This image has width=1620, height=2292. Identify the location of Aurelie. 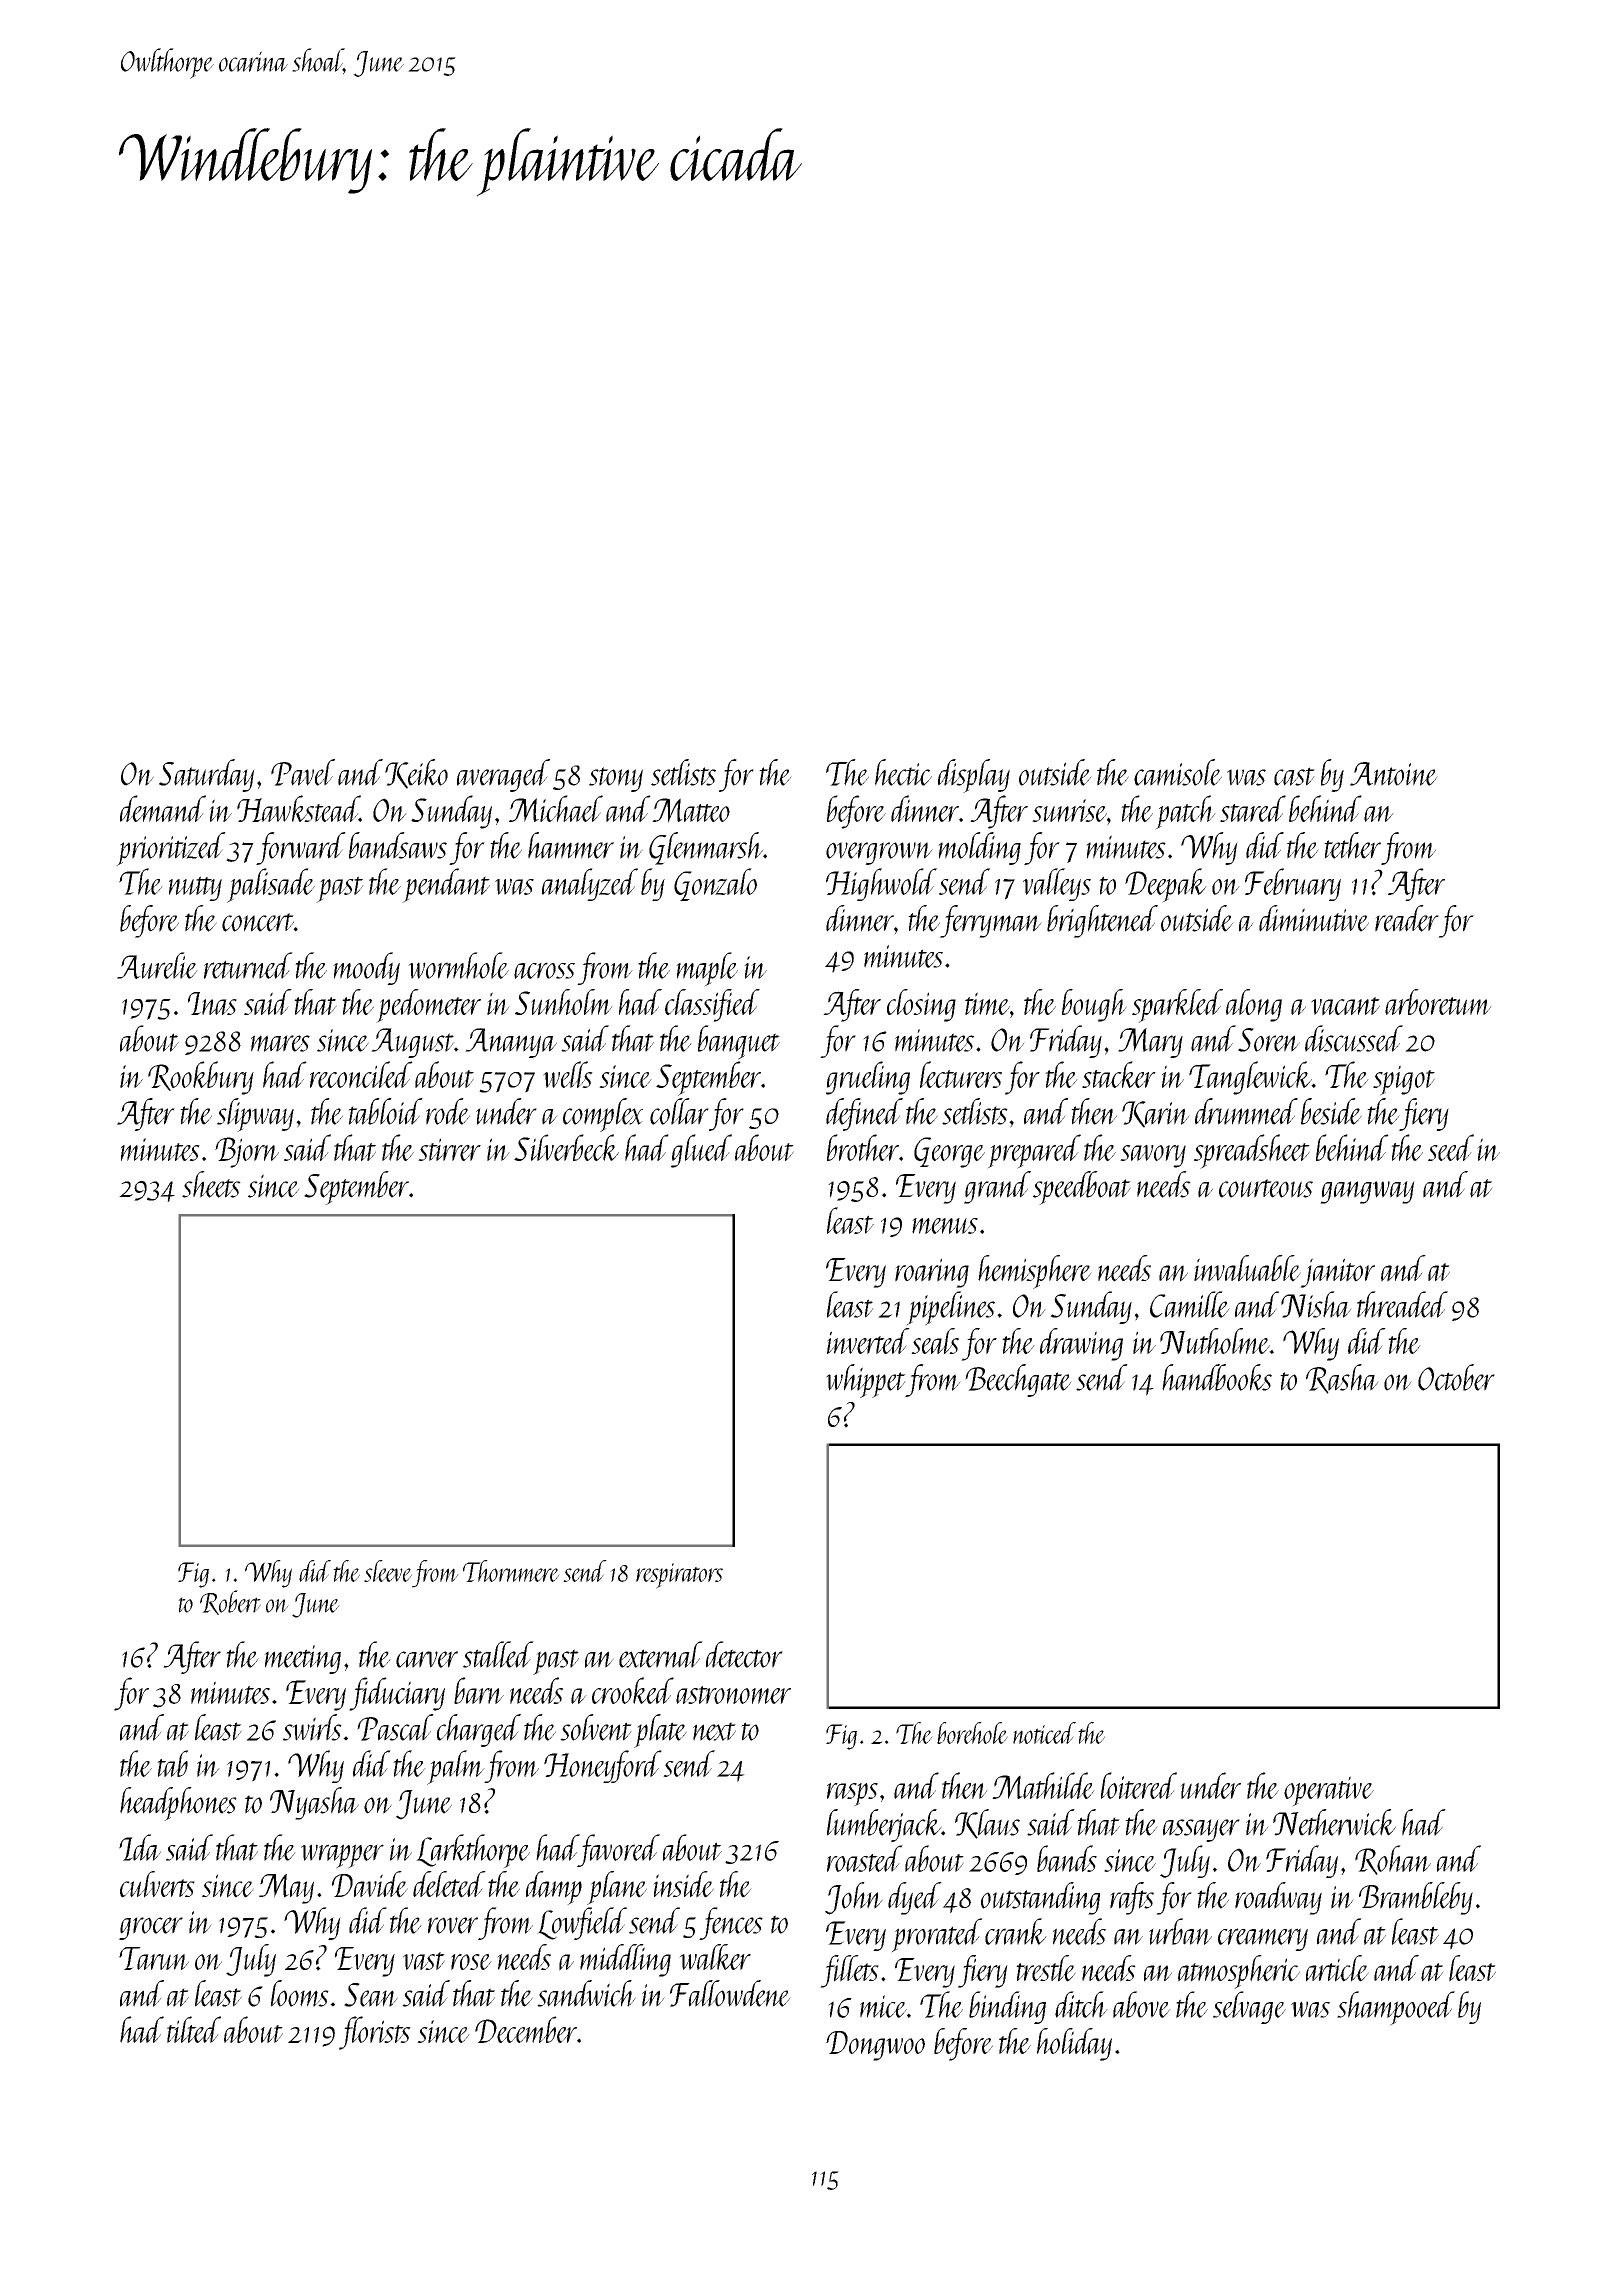
(157, 965).
